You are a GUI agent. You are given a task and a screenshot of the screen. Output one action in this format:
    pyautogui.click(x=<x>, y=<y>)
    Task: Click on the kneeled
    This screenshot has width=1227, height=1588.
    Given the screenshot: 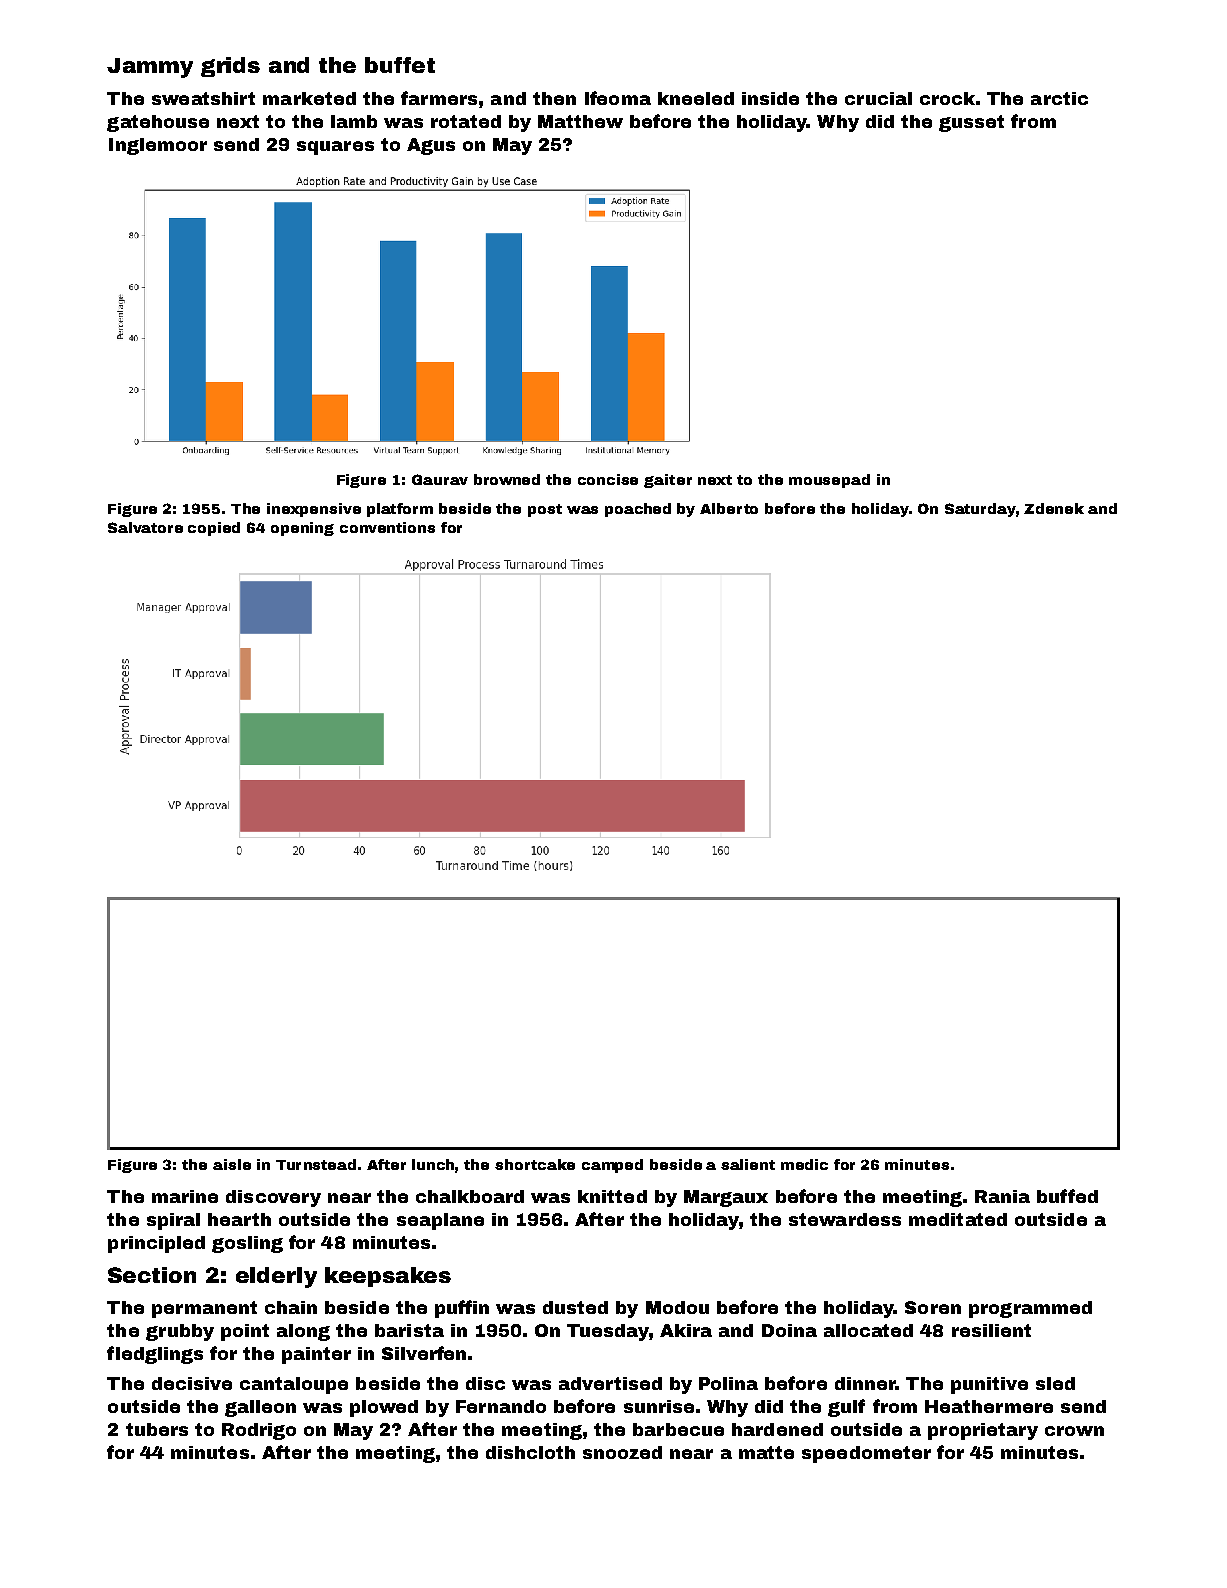 What is the action you would take?
    pyautogui.click(x=696, y=98)
